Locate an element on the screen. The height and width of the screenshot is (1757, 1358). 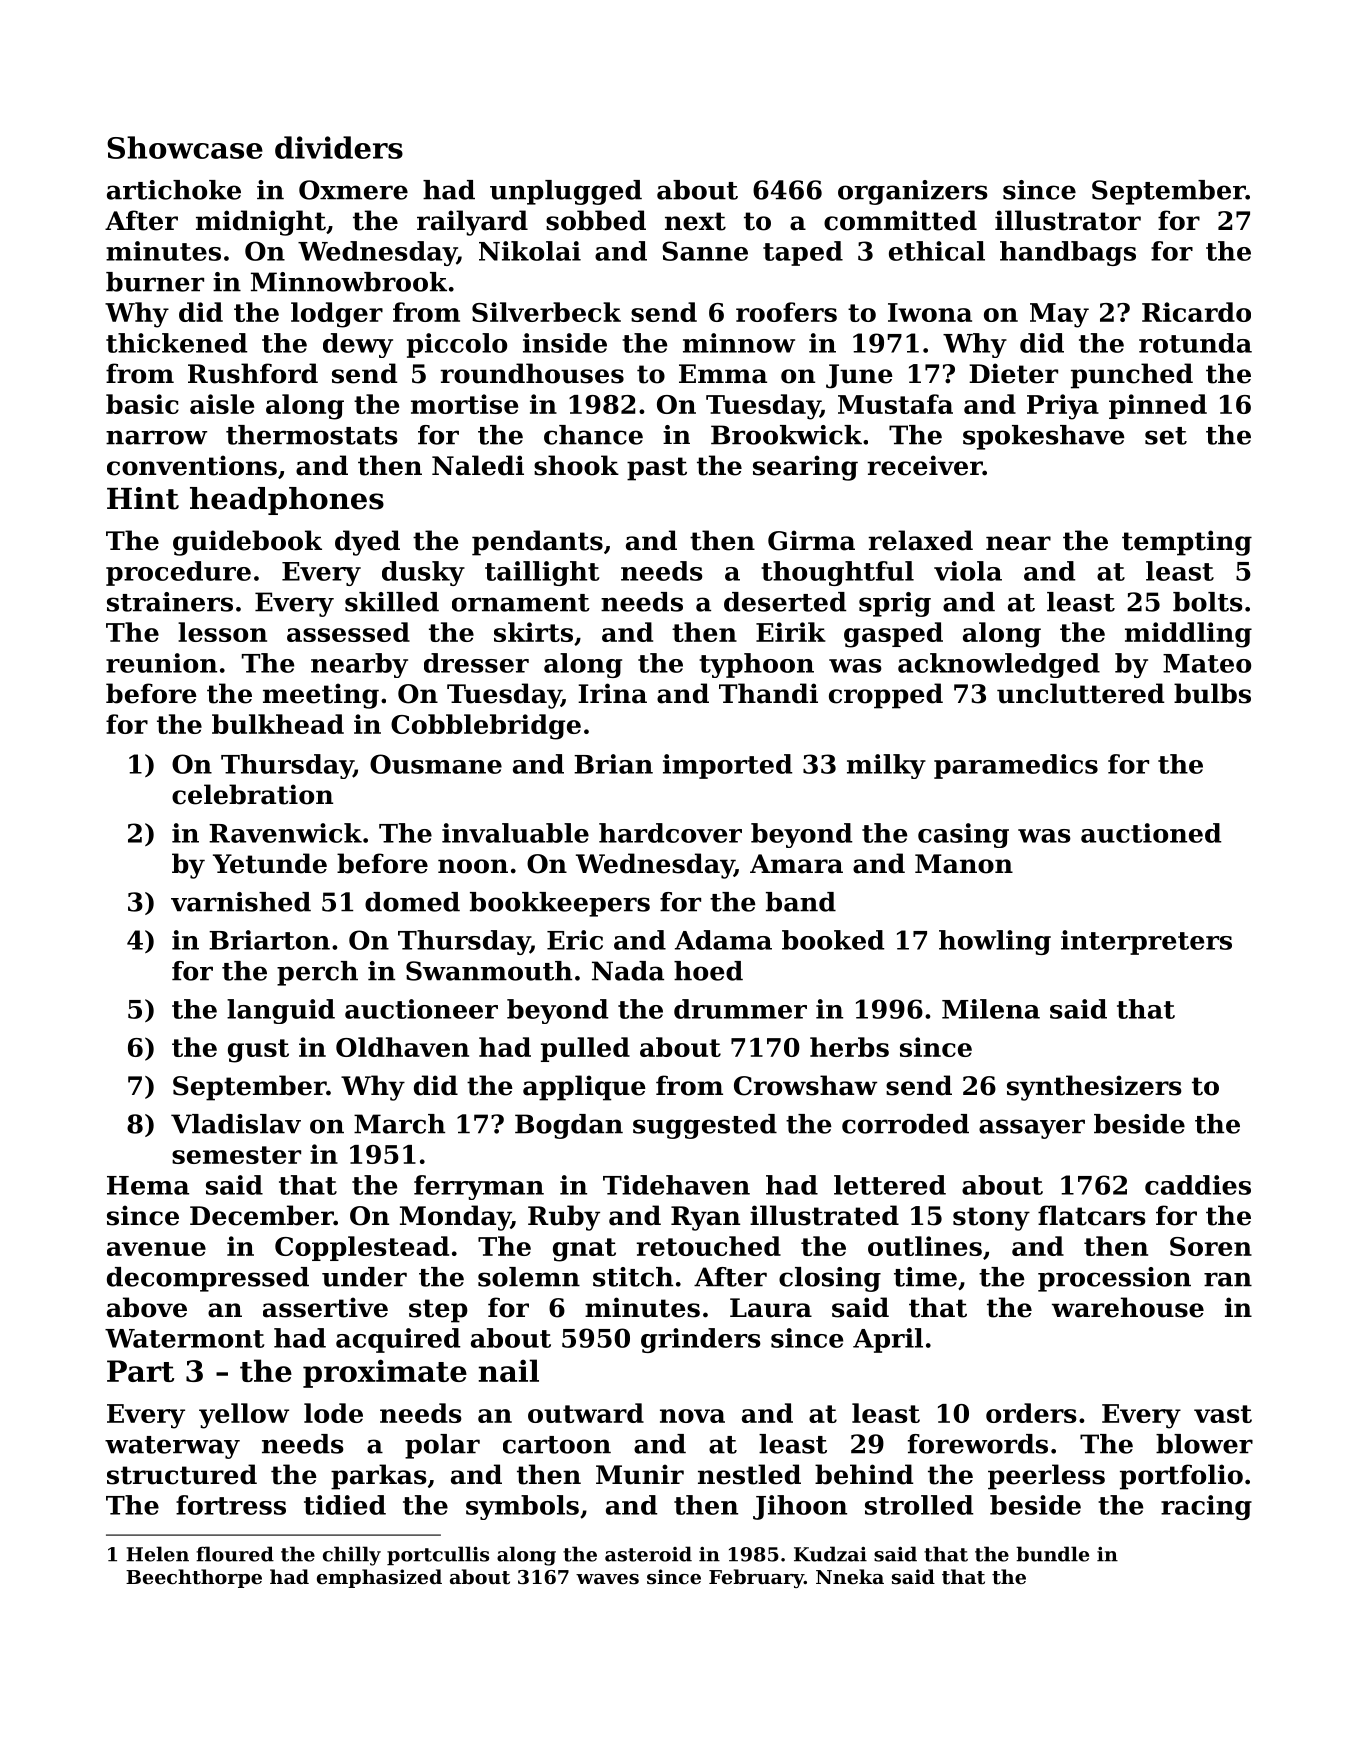
tempting is located at coordinates (1187, 543).
